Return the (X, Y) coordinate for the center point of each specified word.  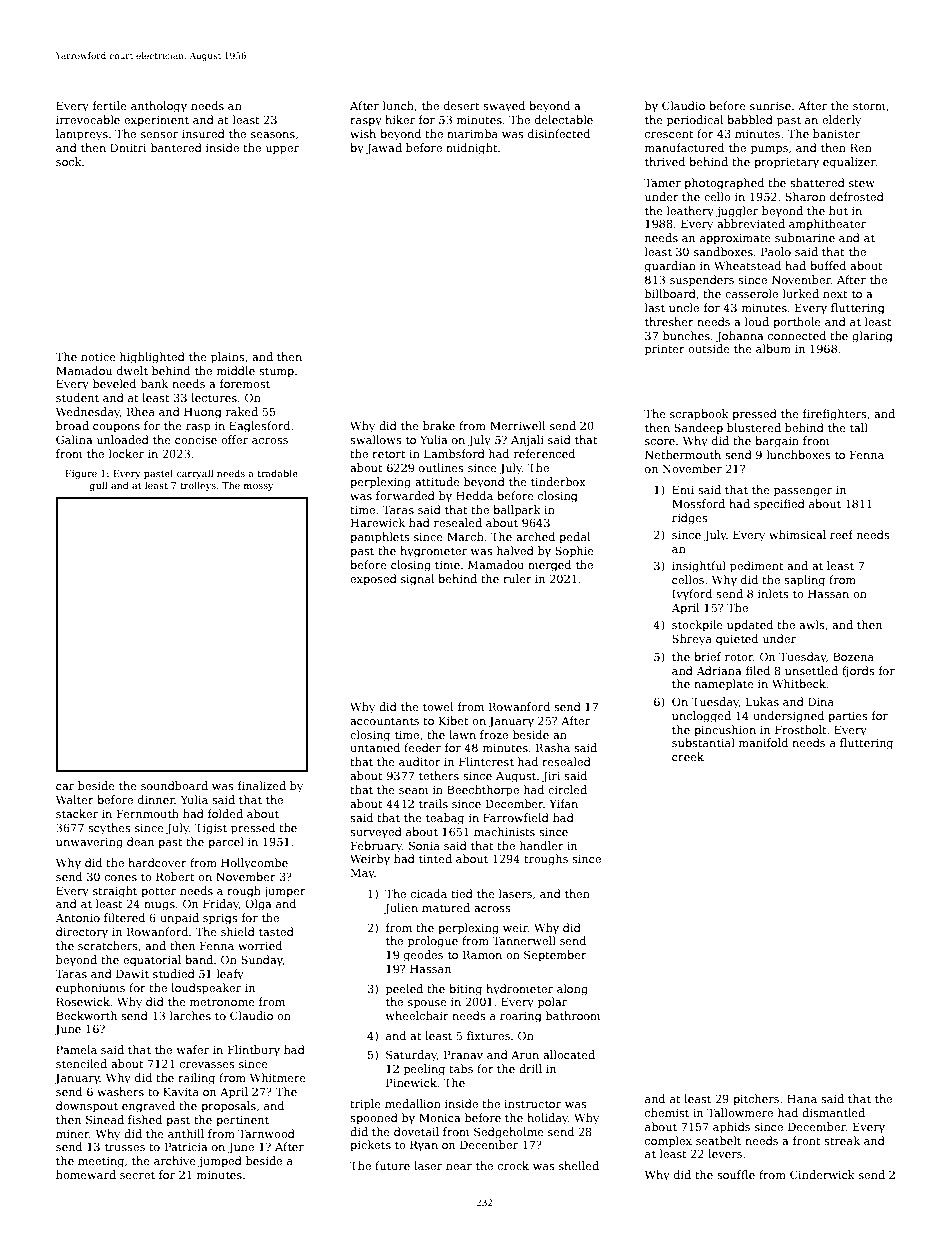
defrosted (857, 196)
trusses (125, 1147)
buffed (828, 265)
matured (446, 907)
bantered (176, 147)
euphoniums (90, 989)
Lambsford (454, 453)
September (555, 956)
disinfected (559, 133)
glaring (872, 337)
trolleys (198, 486)
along (572, 990)
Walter (75, 799)
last (655, 307)
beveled (114, 383)
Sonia (424, 845)
